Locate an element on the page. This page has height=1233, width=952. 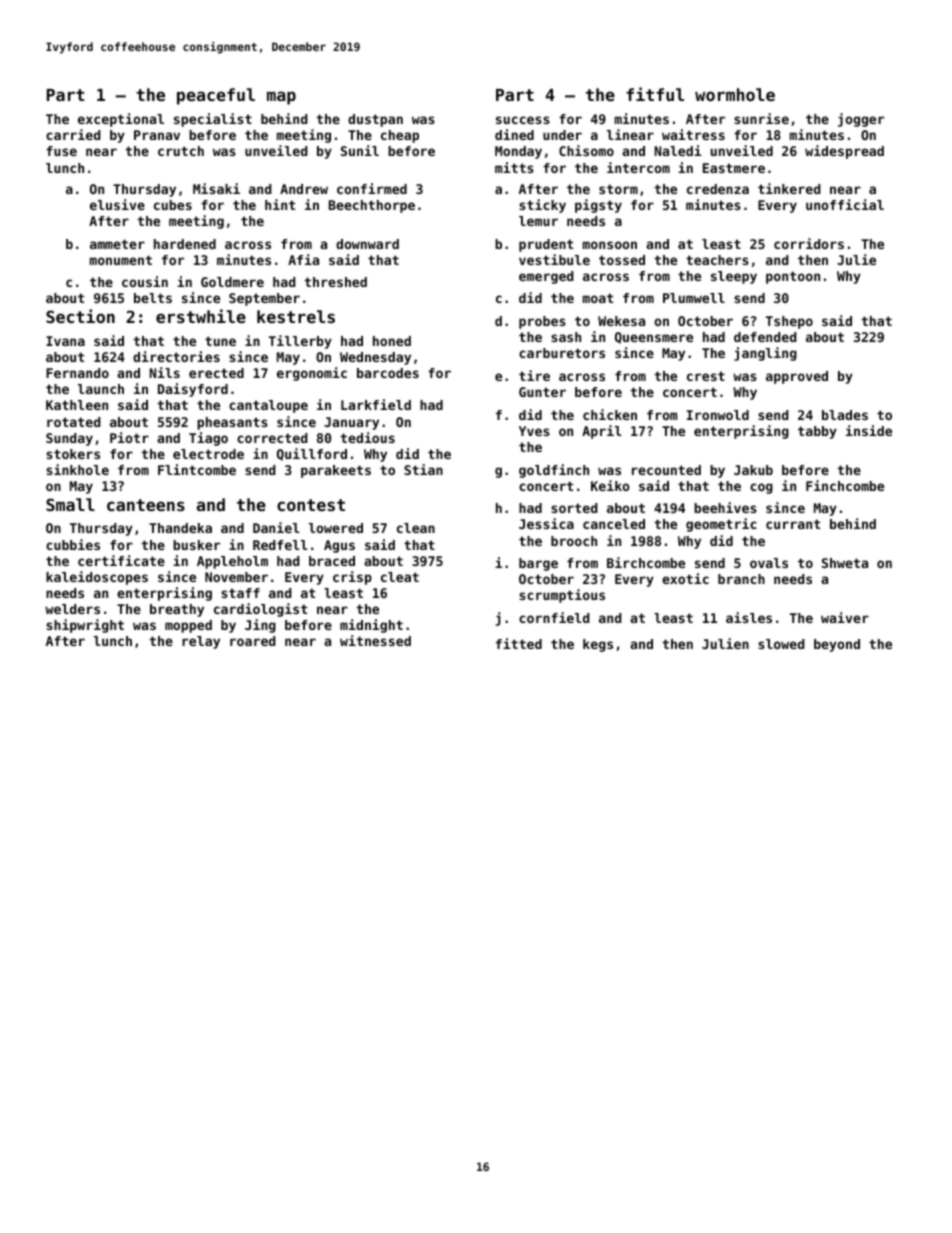
belts is located at coordinates (153, 298).
